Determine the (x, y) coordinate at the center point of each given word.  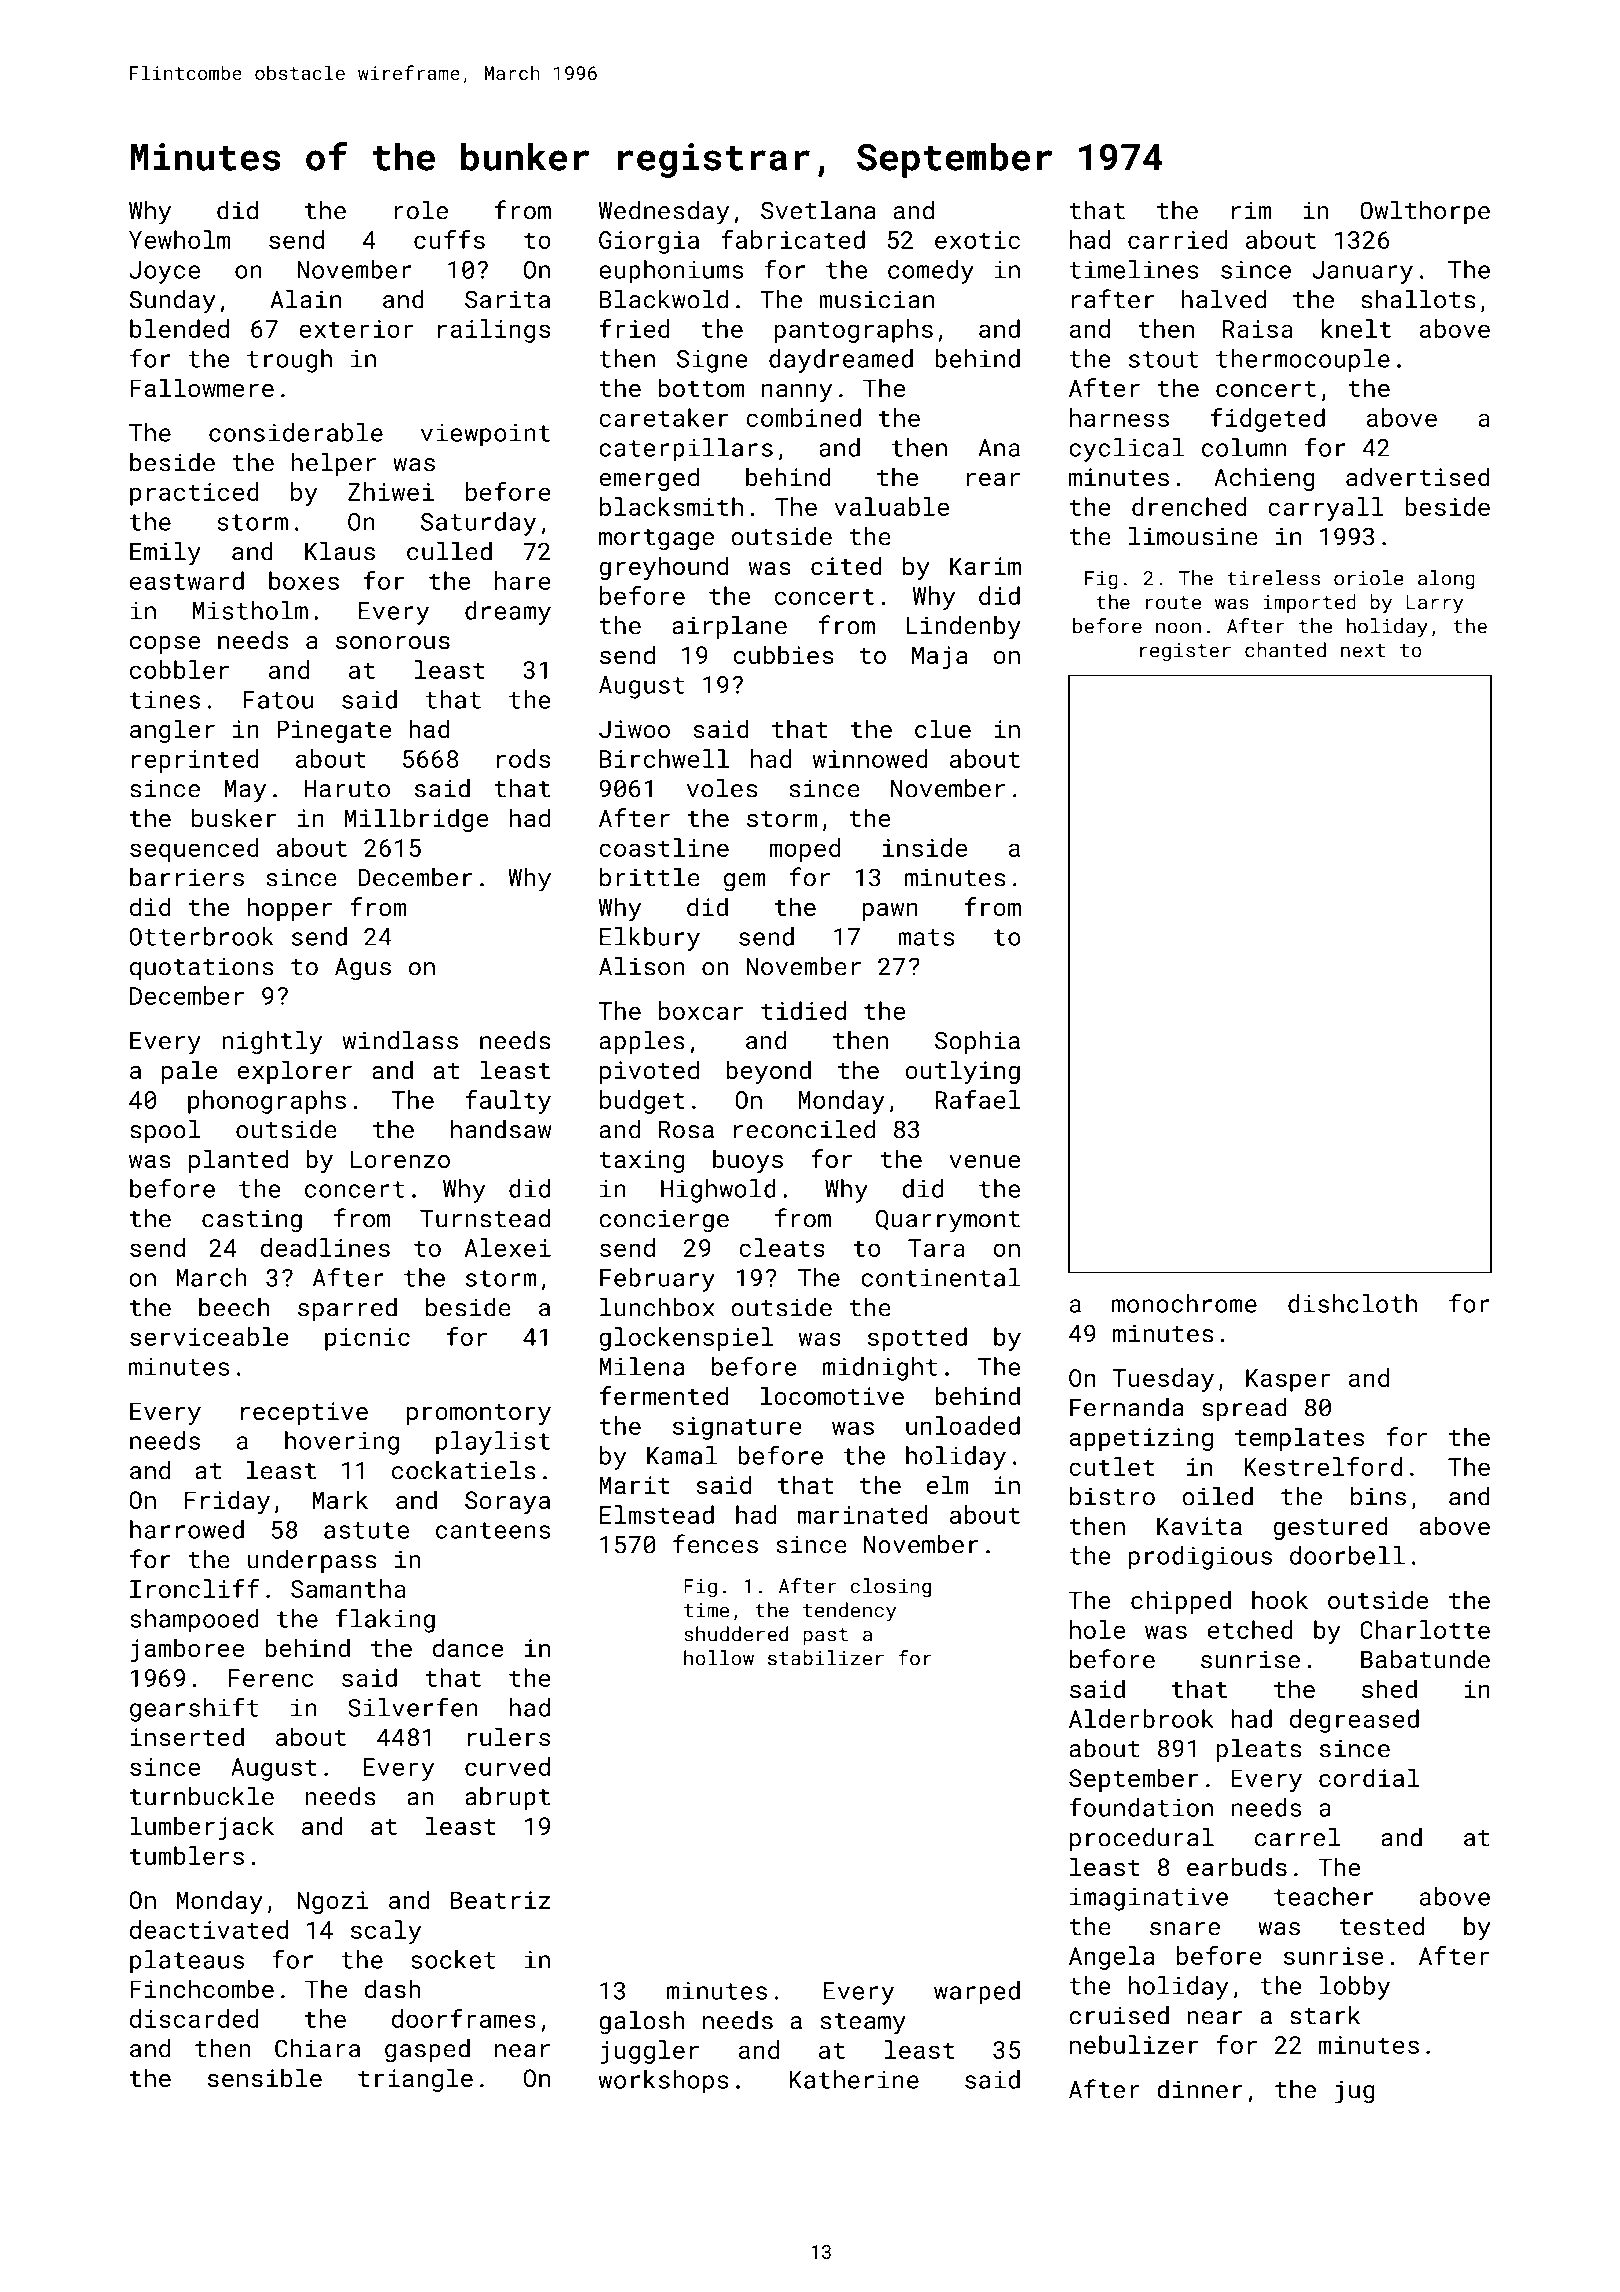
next (1363, 651)
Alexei (508, 1247)
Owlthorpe (1425, 212)
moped (805, 850)
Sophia (977, 1042)
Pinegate (334, 731)
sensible (265, 2077)
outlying (962, 1072)
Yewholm (179, 239)
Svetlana (818, 210)
